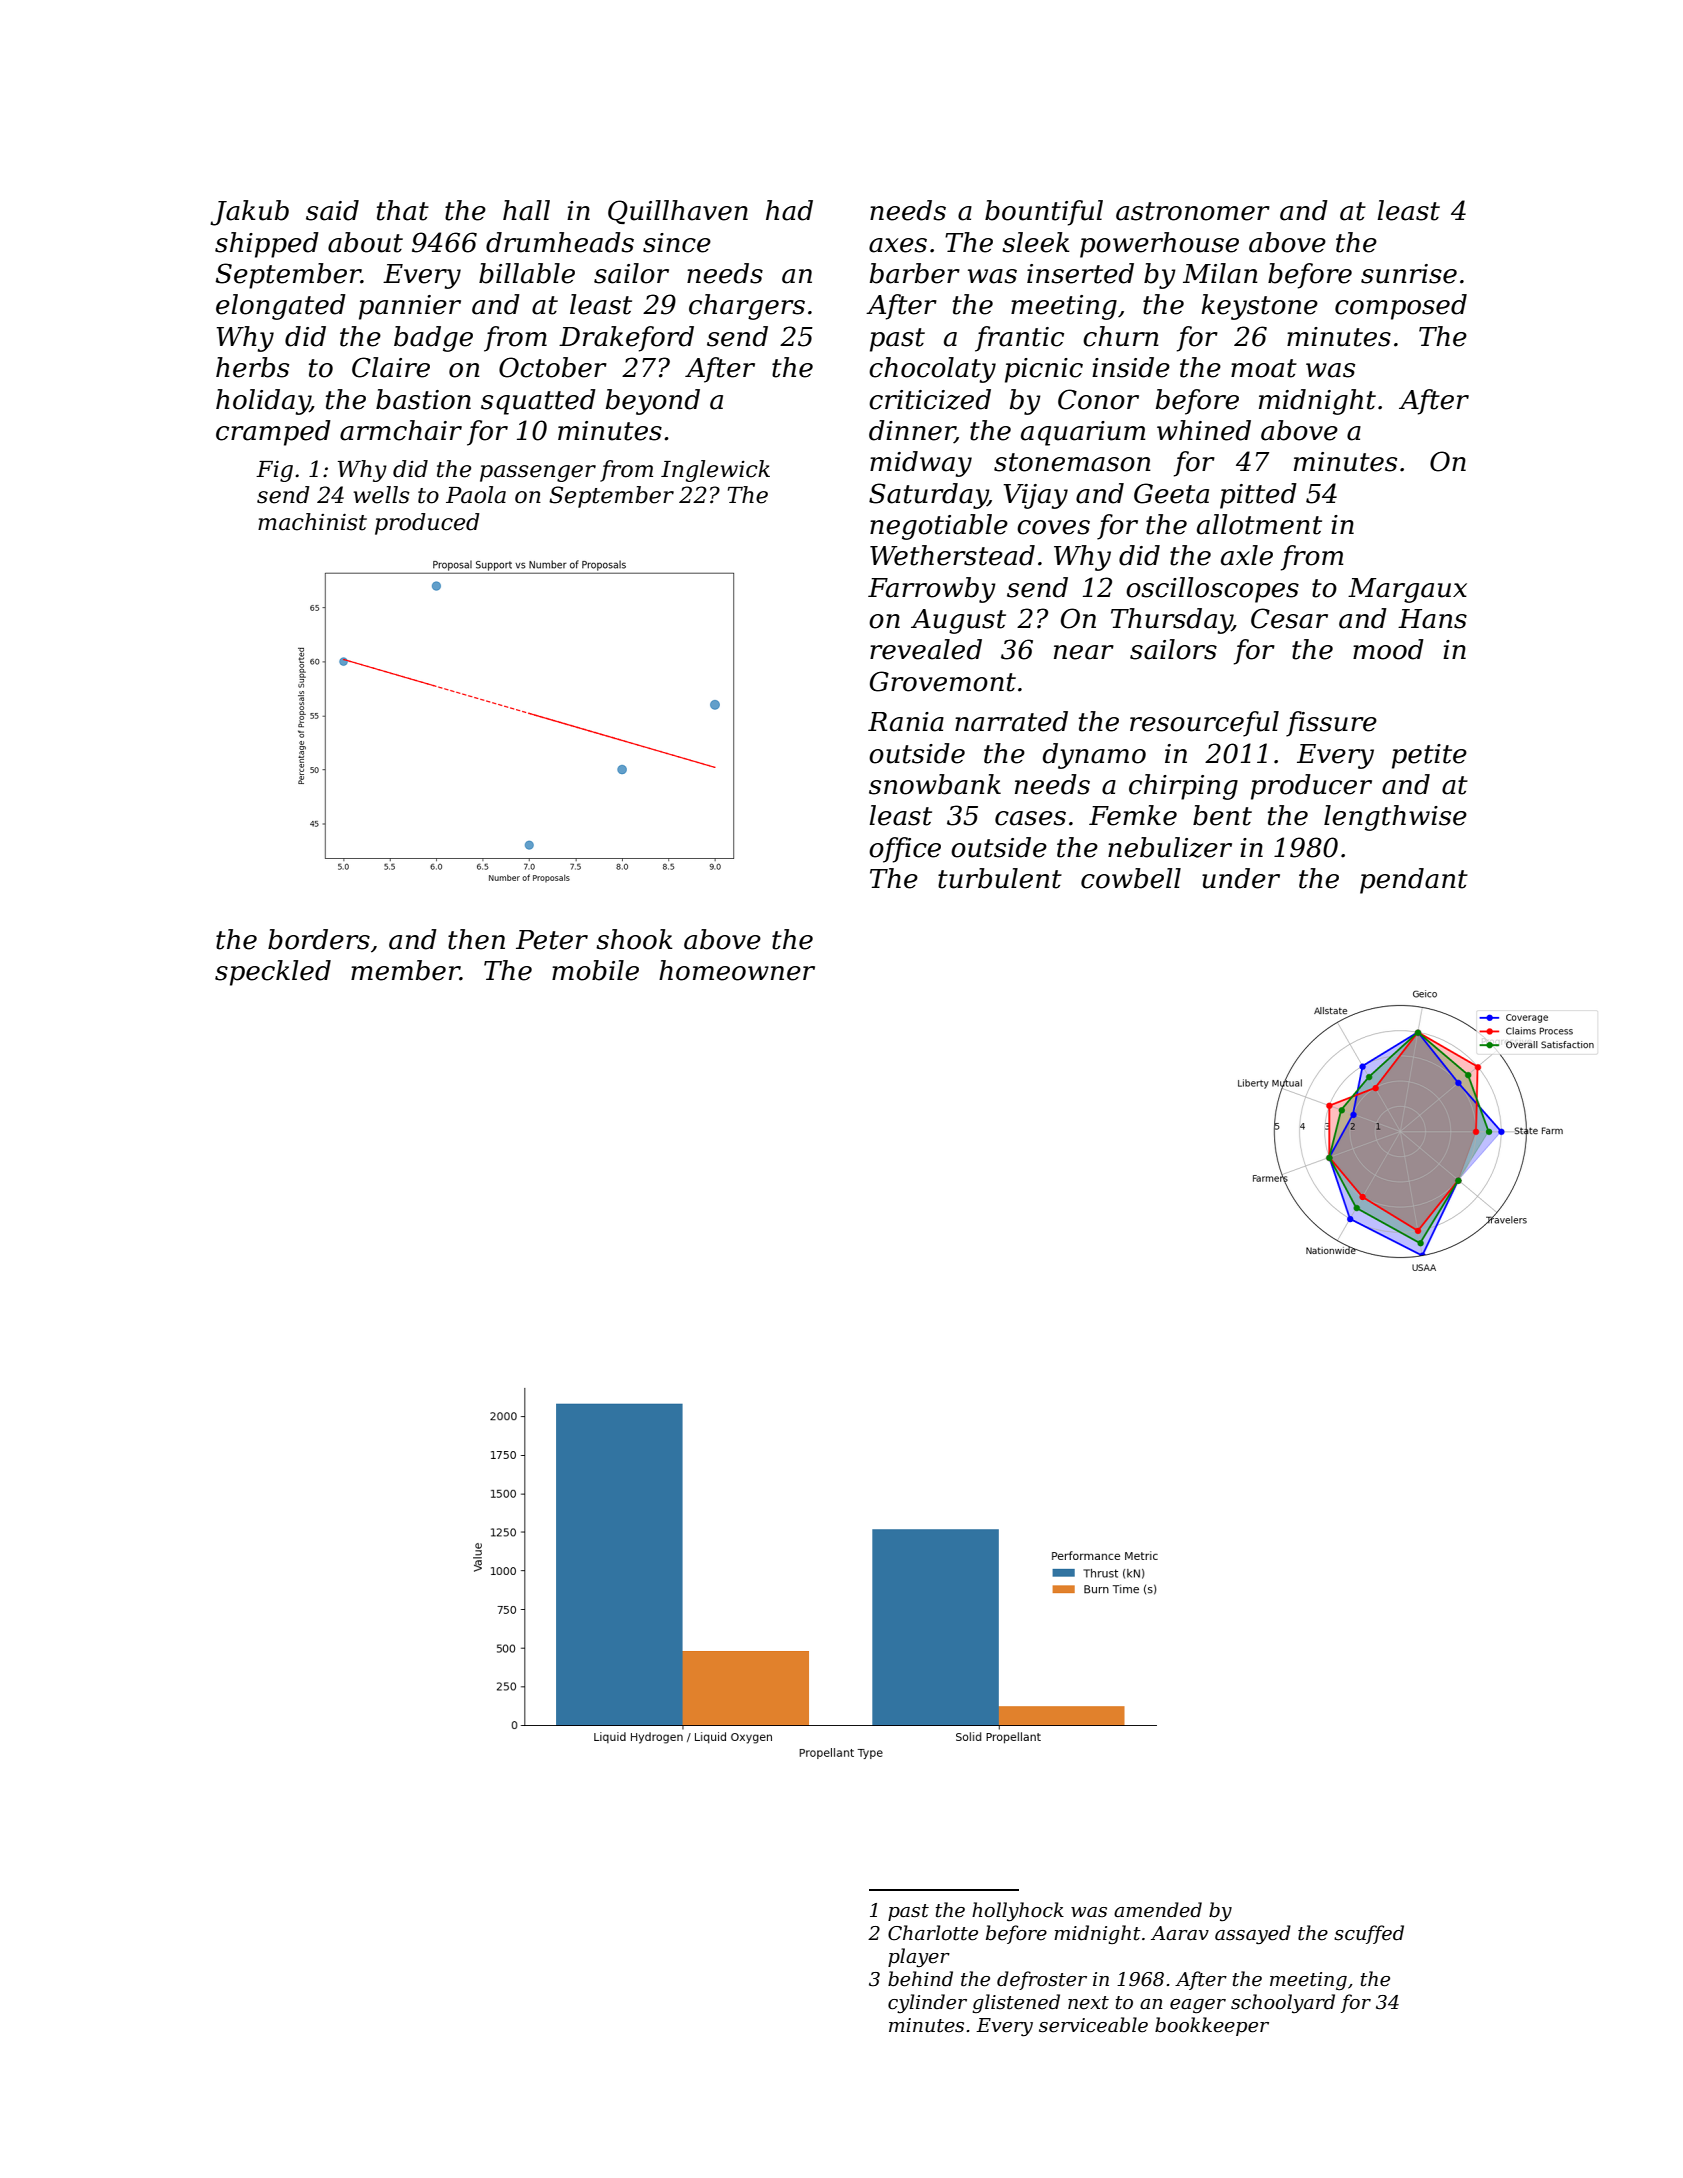  I want to click on herbs, so click(252, 367).
